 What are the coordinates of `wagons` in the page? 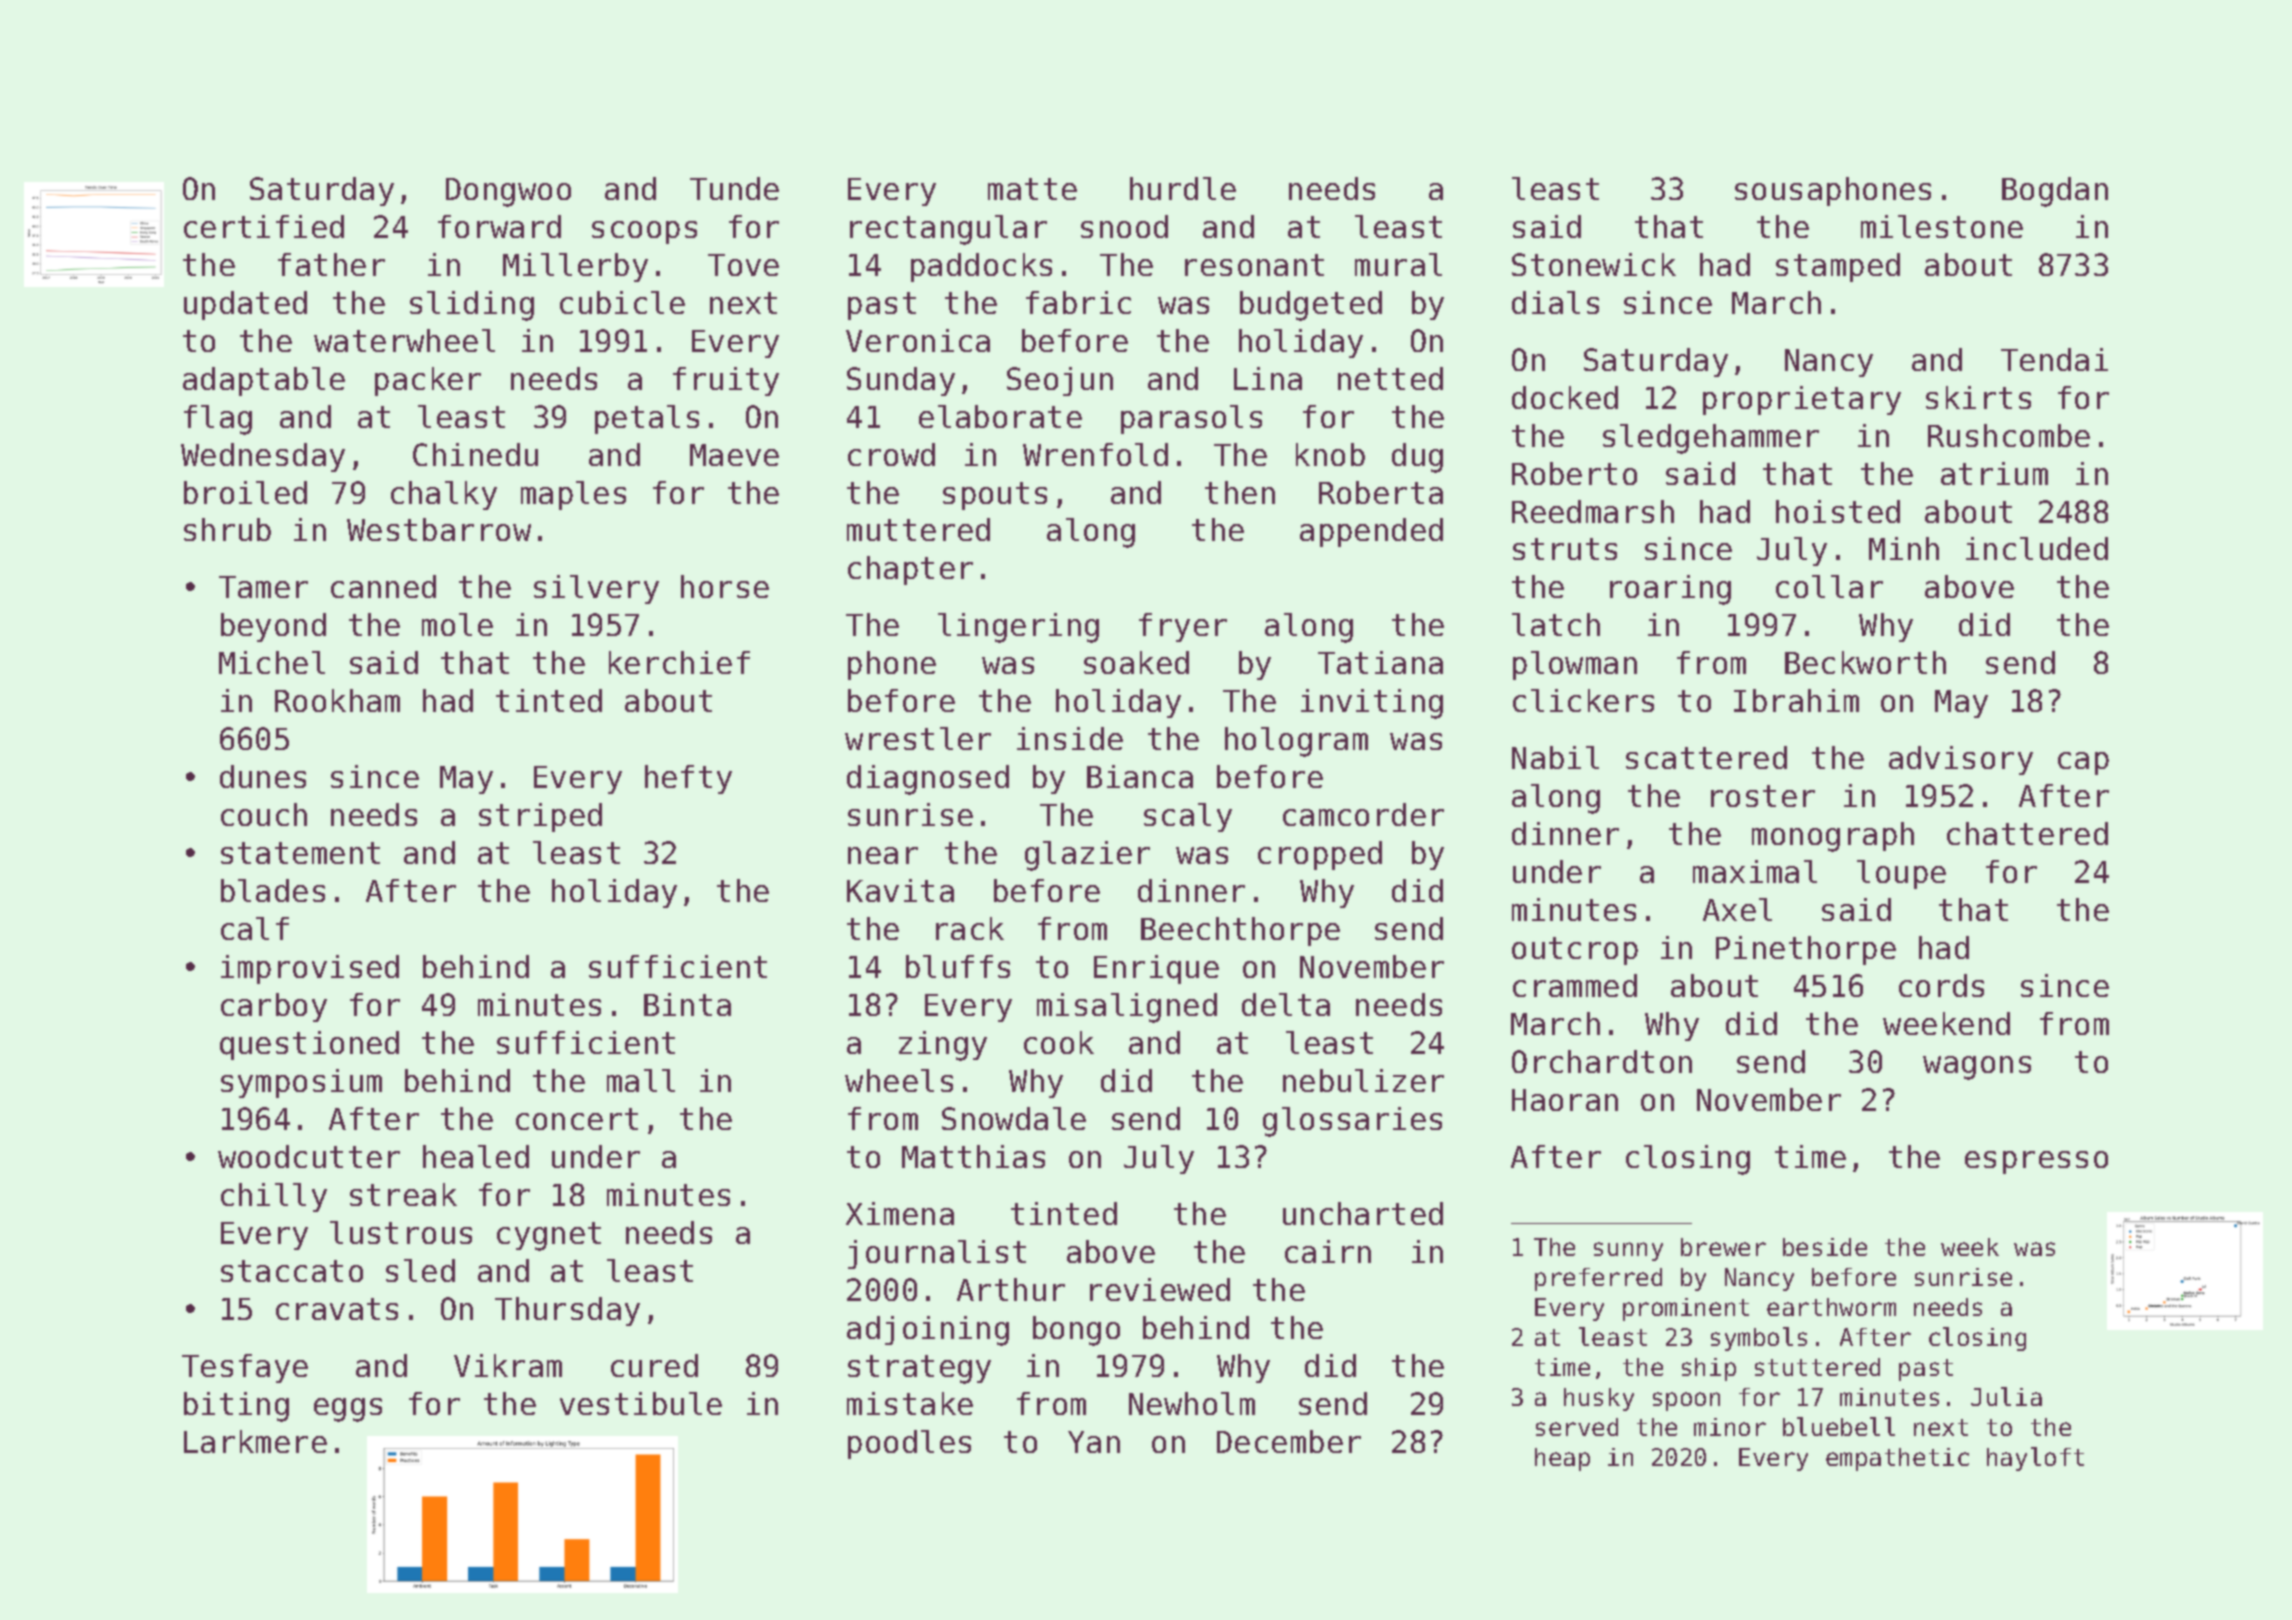 It's located at (1977, 1068).
